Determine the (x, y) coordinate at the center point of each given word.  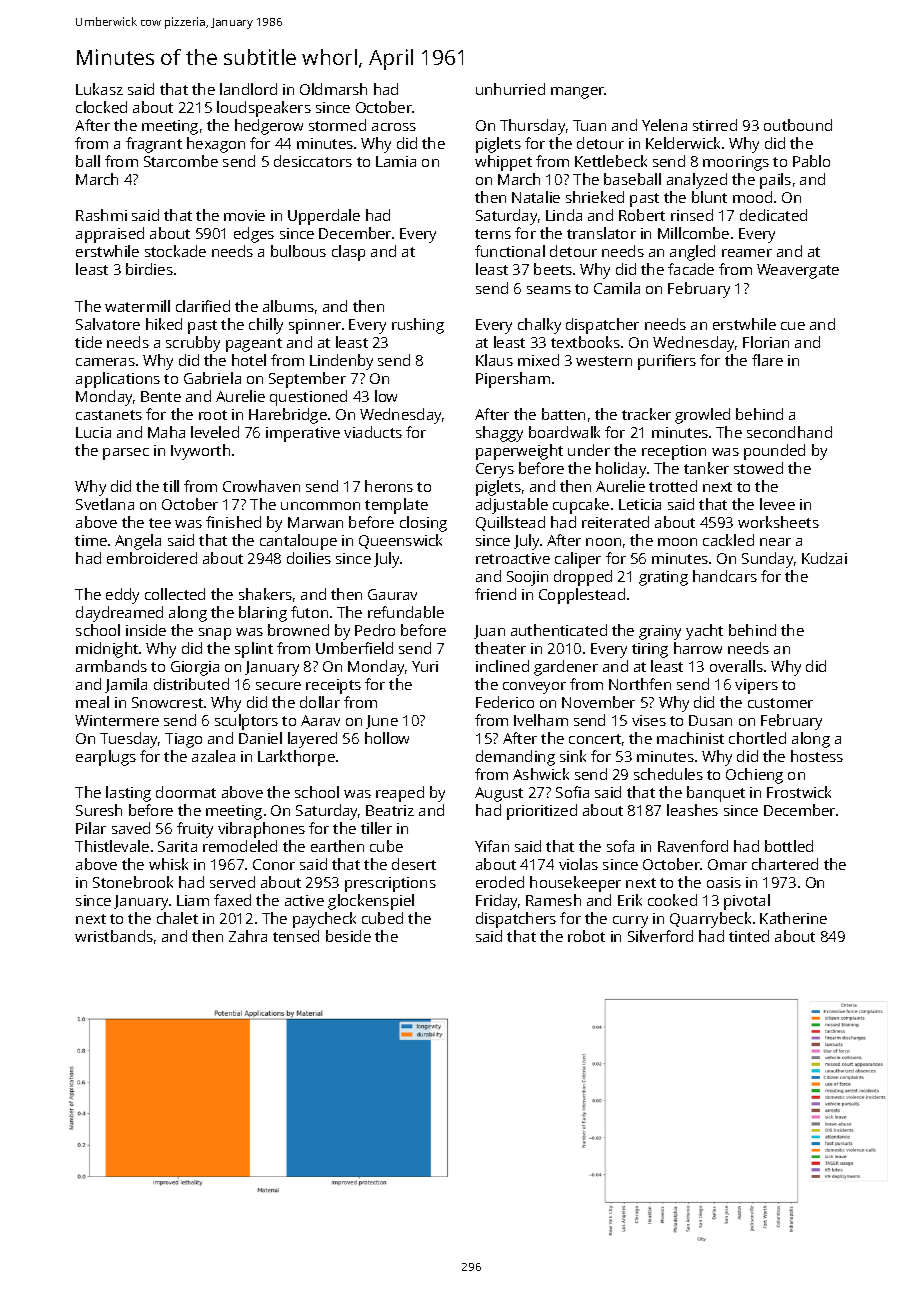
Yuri (425, 666)
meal (92, 702)
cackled (728, 540)
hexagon (216, 145)
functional (510, 251)
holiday (621, 470)
